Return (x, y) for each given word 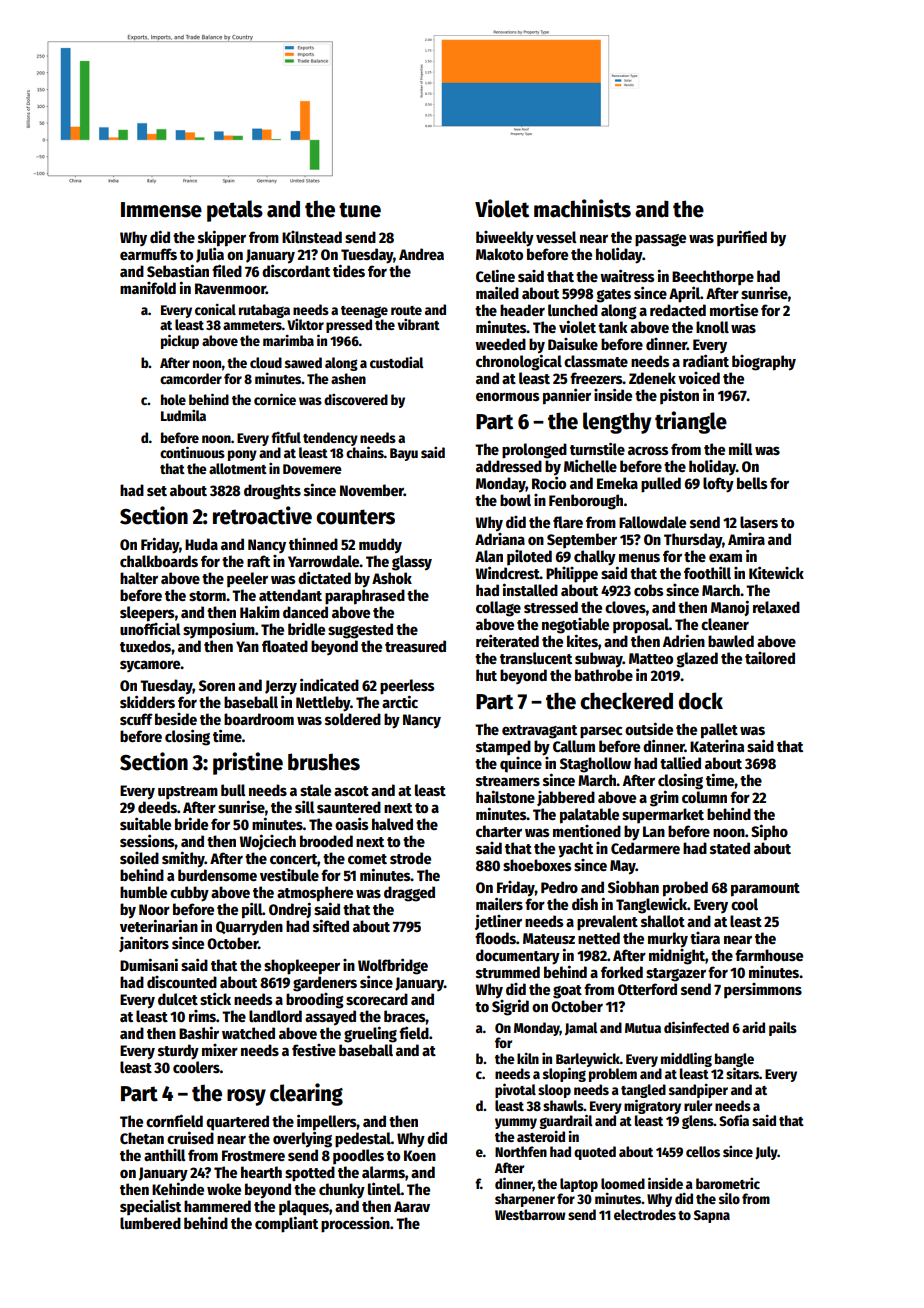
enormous (508, 396)
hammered (217, 1206)
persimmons (763, 991)
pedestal (363, 1140)
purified (742, 238)
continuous (192, 452)
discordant (296, 270)
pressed (349, 326)
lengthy (617, 423)
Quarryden (249, 927)
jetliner (498, 922)
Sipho (769, 832)
